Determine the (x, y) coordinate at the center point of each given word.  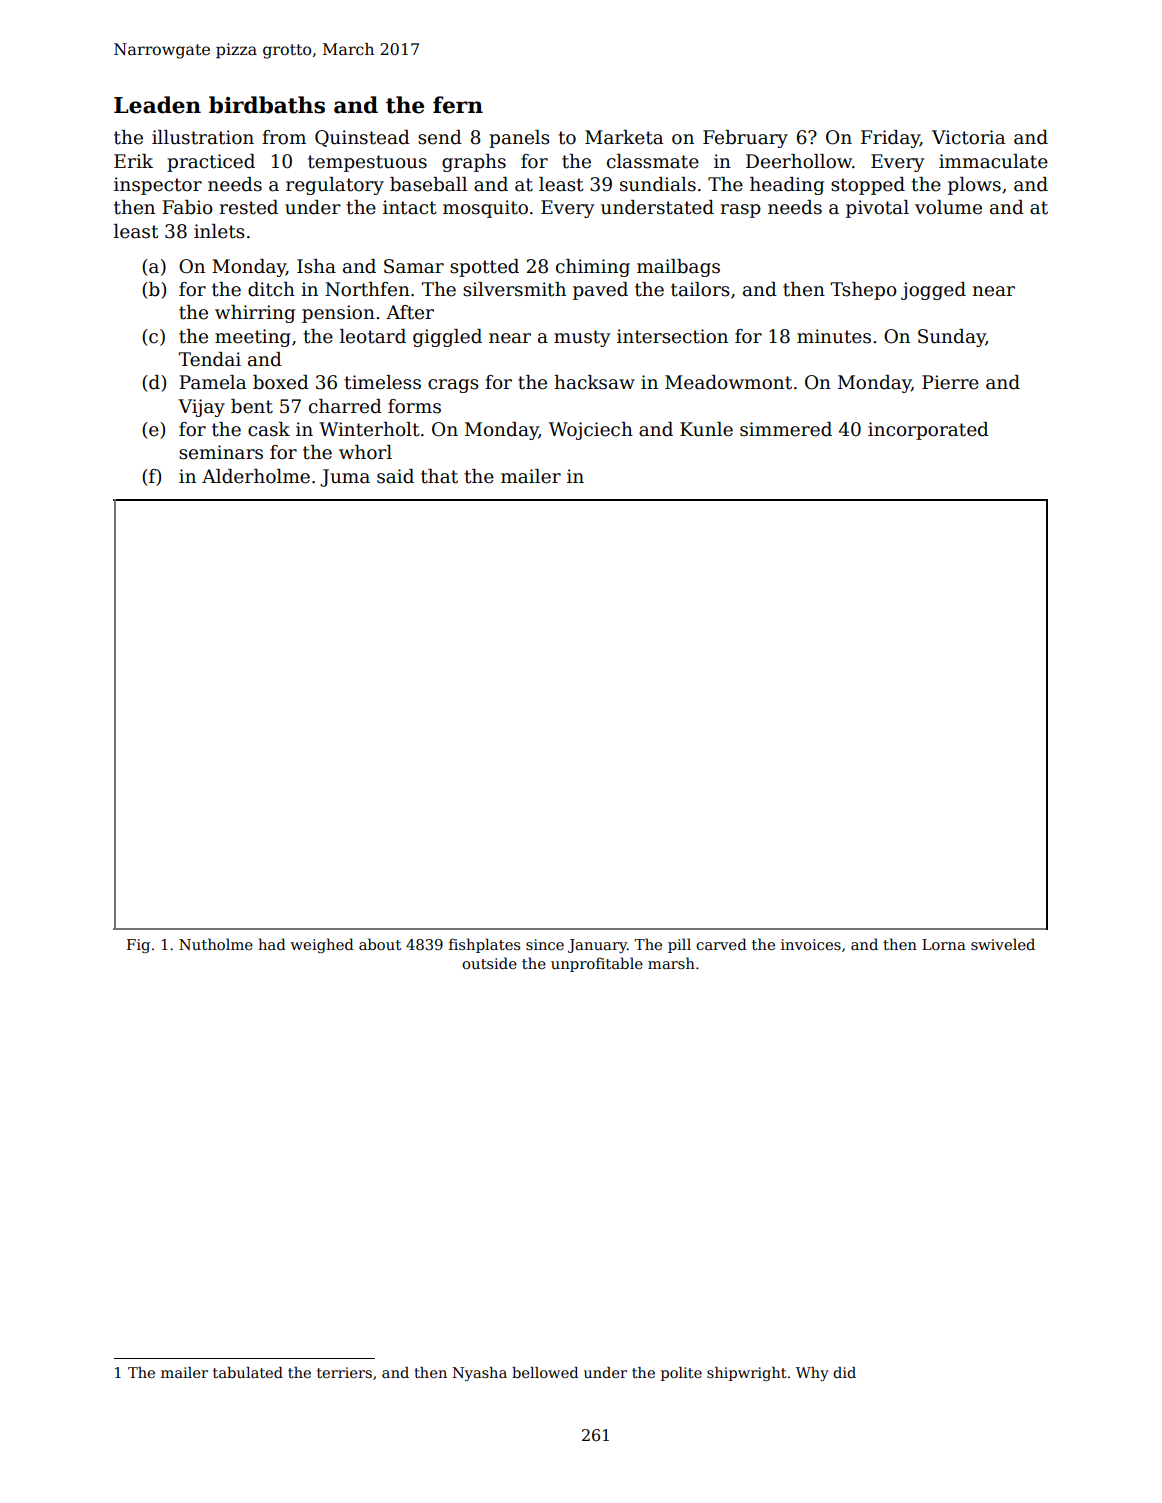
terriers (344, 1372)
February (745, 139)
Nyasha (480, 1374)
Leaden (157, 105)
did (844, 1372)
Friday (890, 139)
